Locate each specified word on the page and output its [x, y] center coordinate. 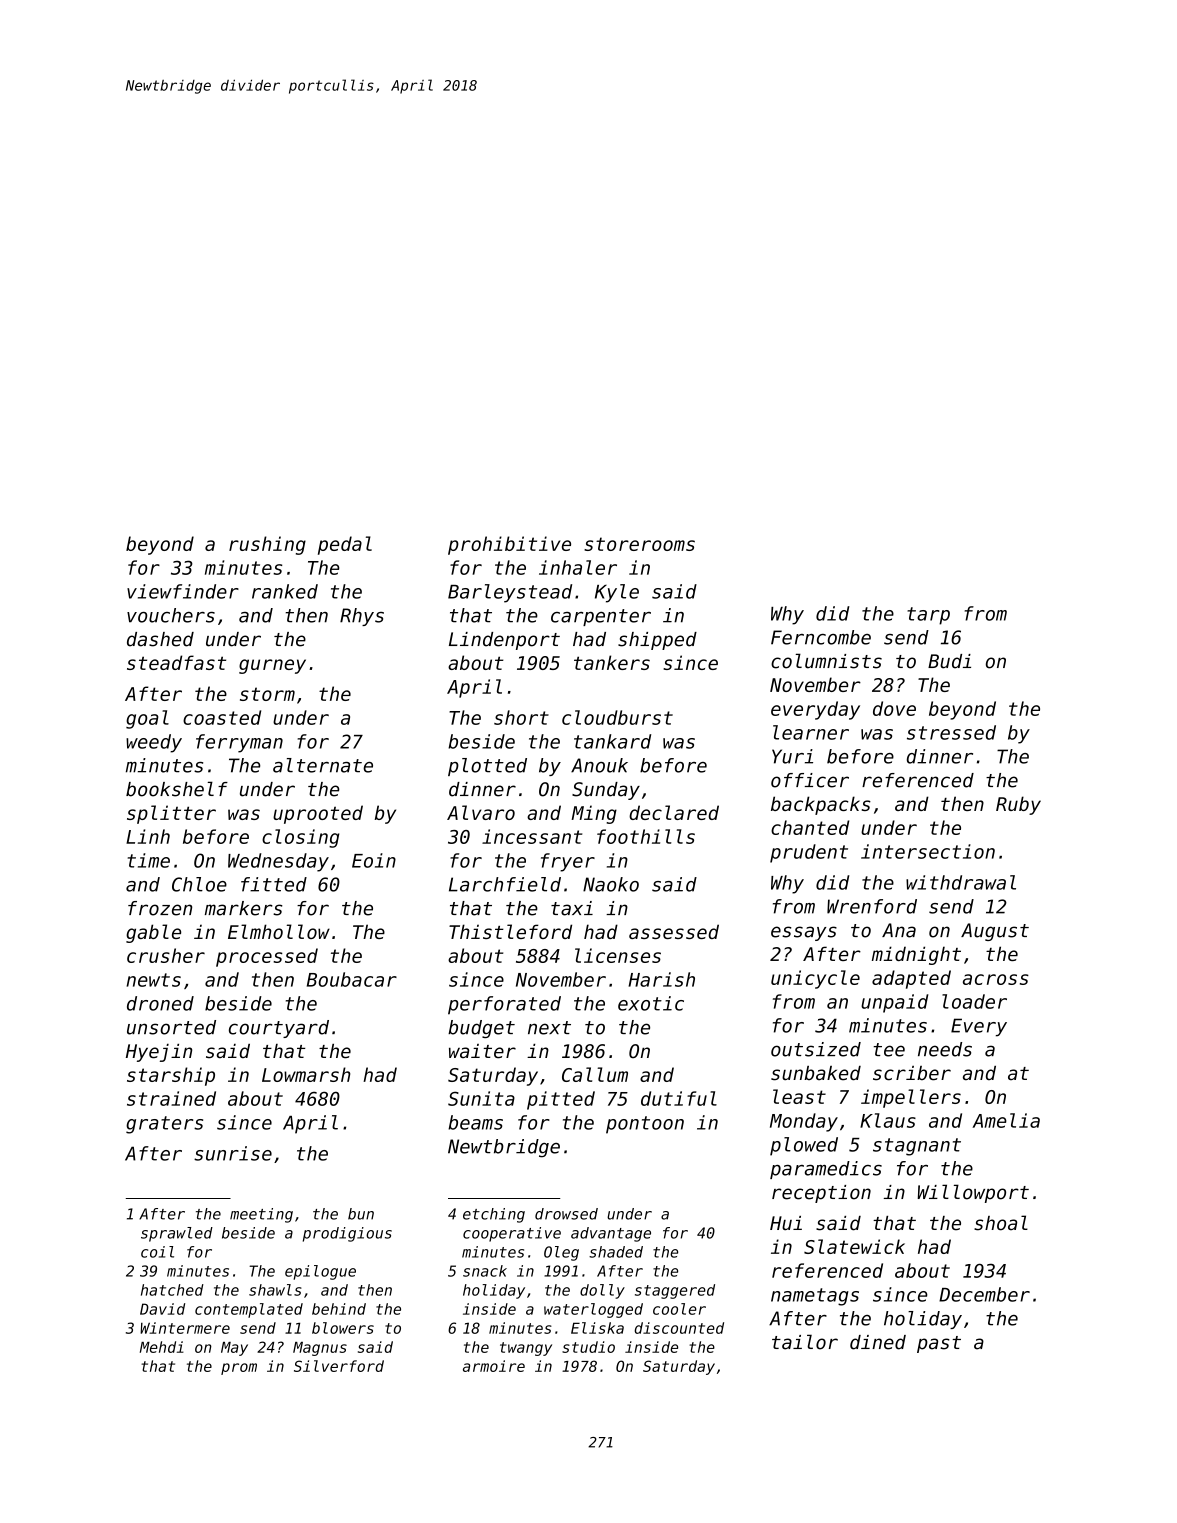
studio [588, 1347]
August [995, 932]
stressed [951, 732]
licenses [618, 955]
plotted [487, 767]
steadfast [176, 662]
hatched [172, 1290]
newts [153, 980]
